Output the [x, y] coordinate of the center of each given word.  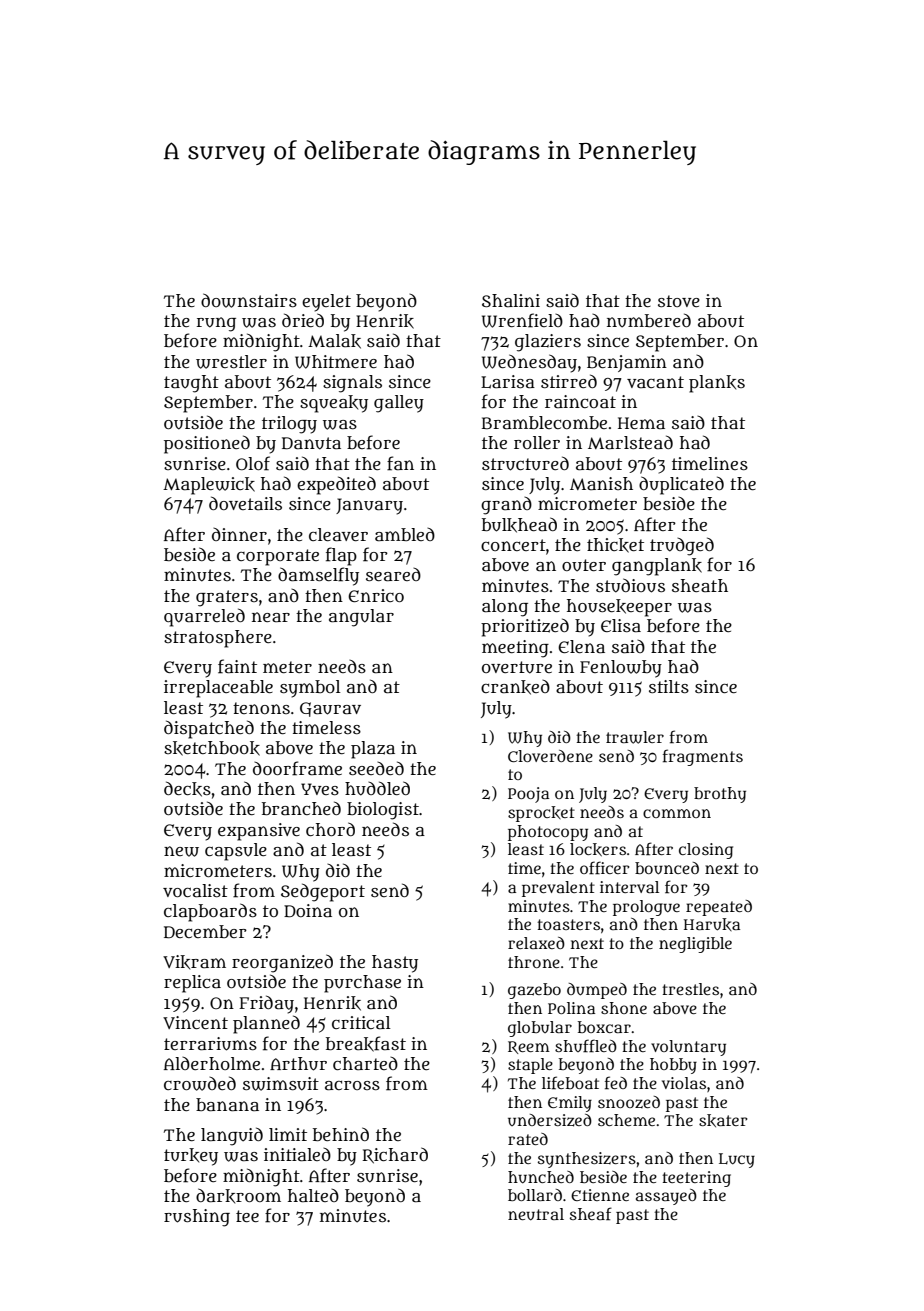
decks [187, 789]
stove [679, 301]
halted [313, 1196]
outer [584, 565]
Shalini [511, 301]
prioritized [525, 627]
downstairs [249, 300]
